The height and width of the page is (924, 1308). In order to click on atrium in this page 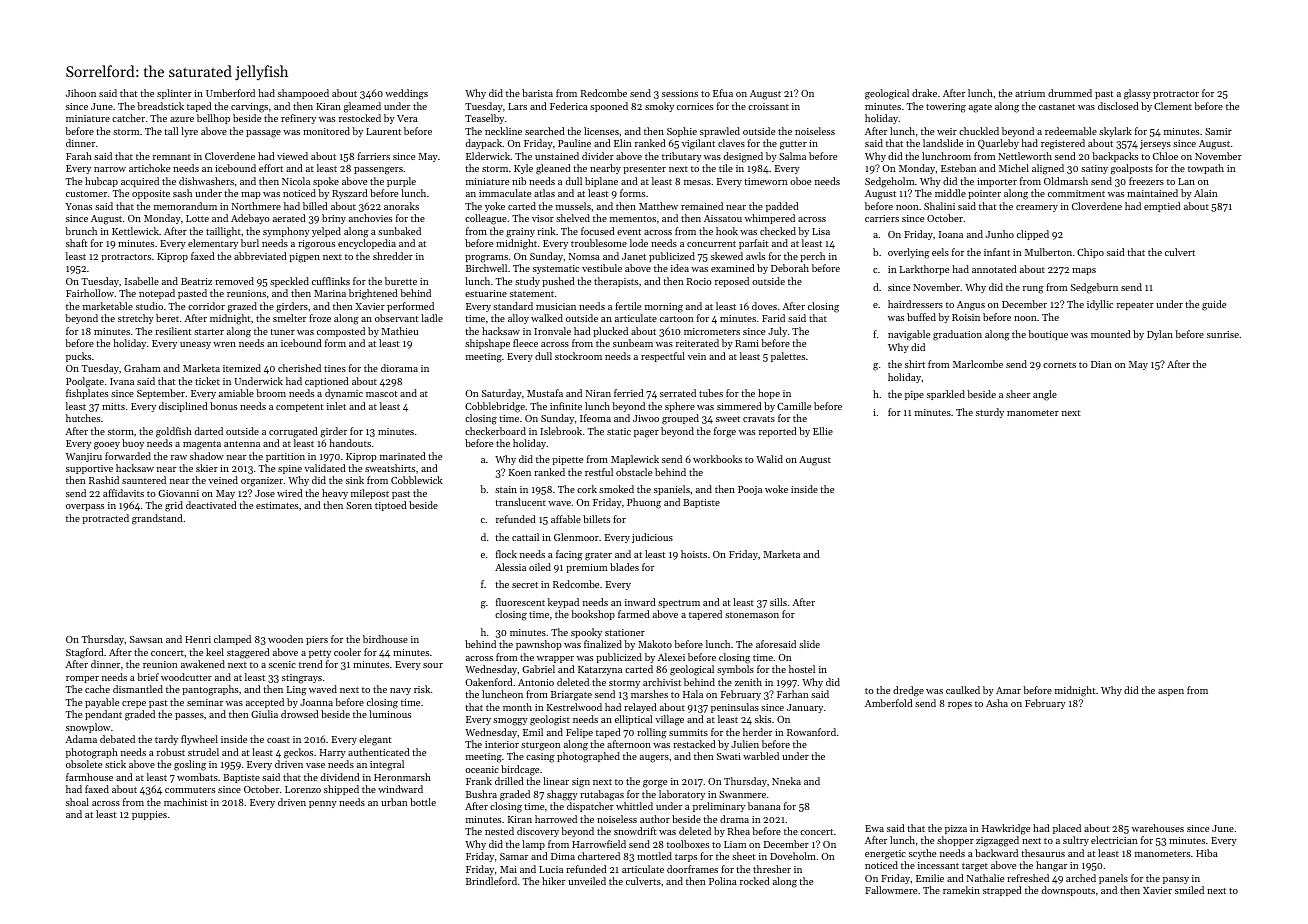, I will do `click(1030, 93)`.
